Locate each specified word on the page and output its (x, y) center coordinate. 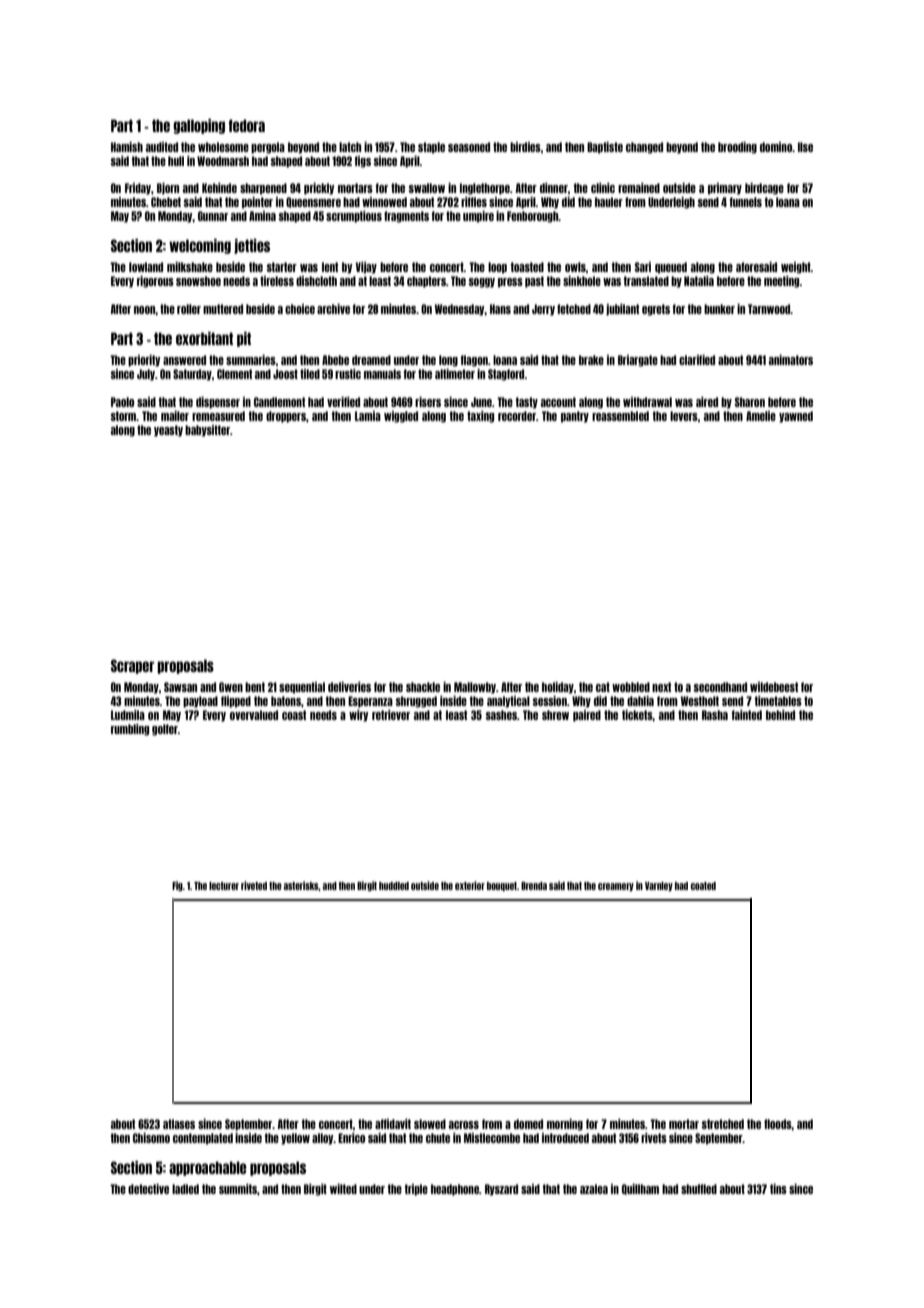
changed (644, 148)
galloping (199, 126)
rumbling (130, 730)
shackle (423, 687)
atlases (179, 1124)
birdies (525, 147)
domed (528, 1124)
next (661, 687)
